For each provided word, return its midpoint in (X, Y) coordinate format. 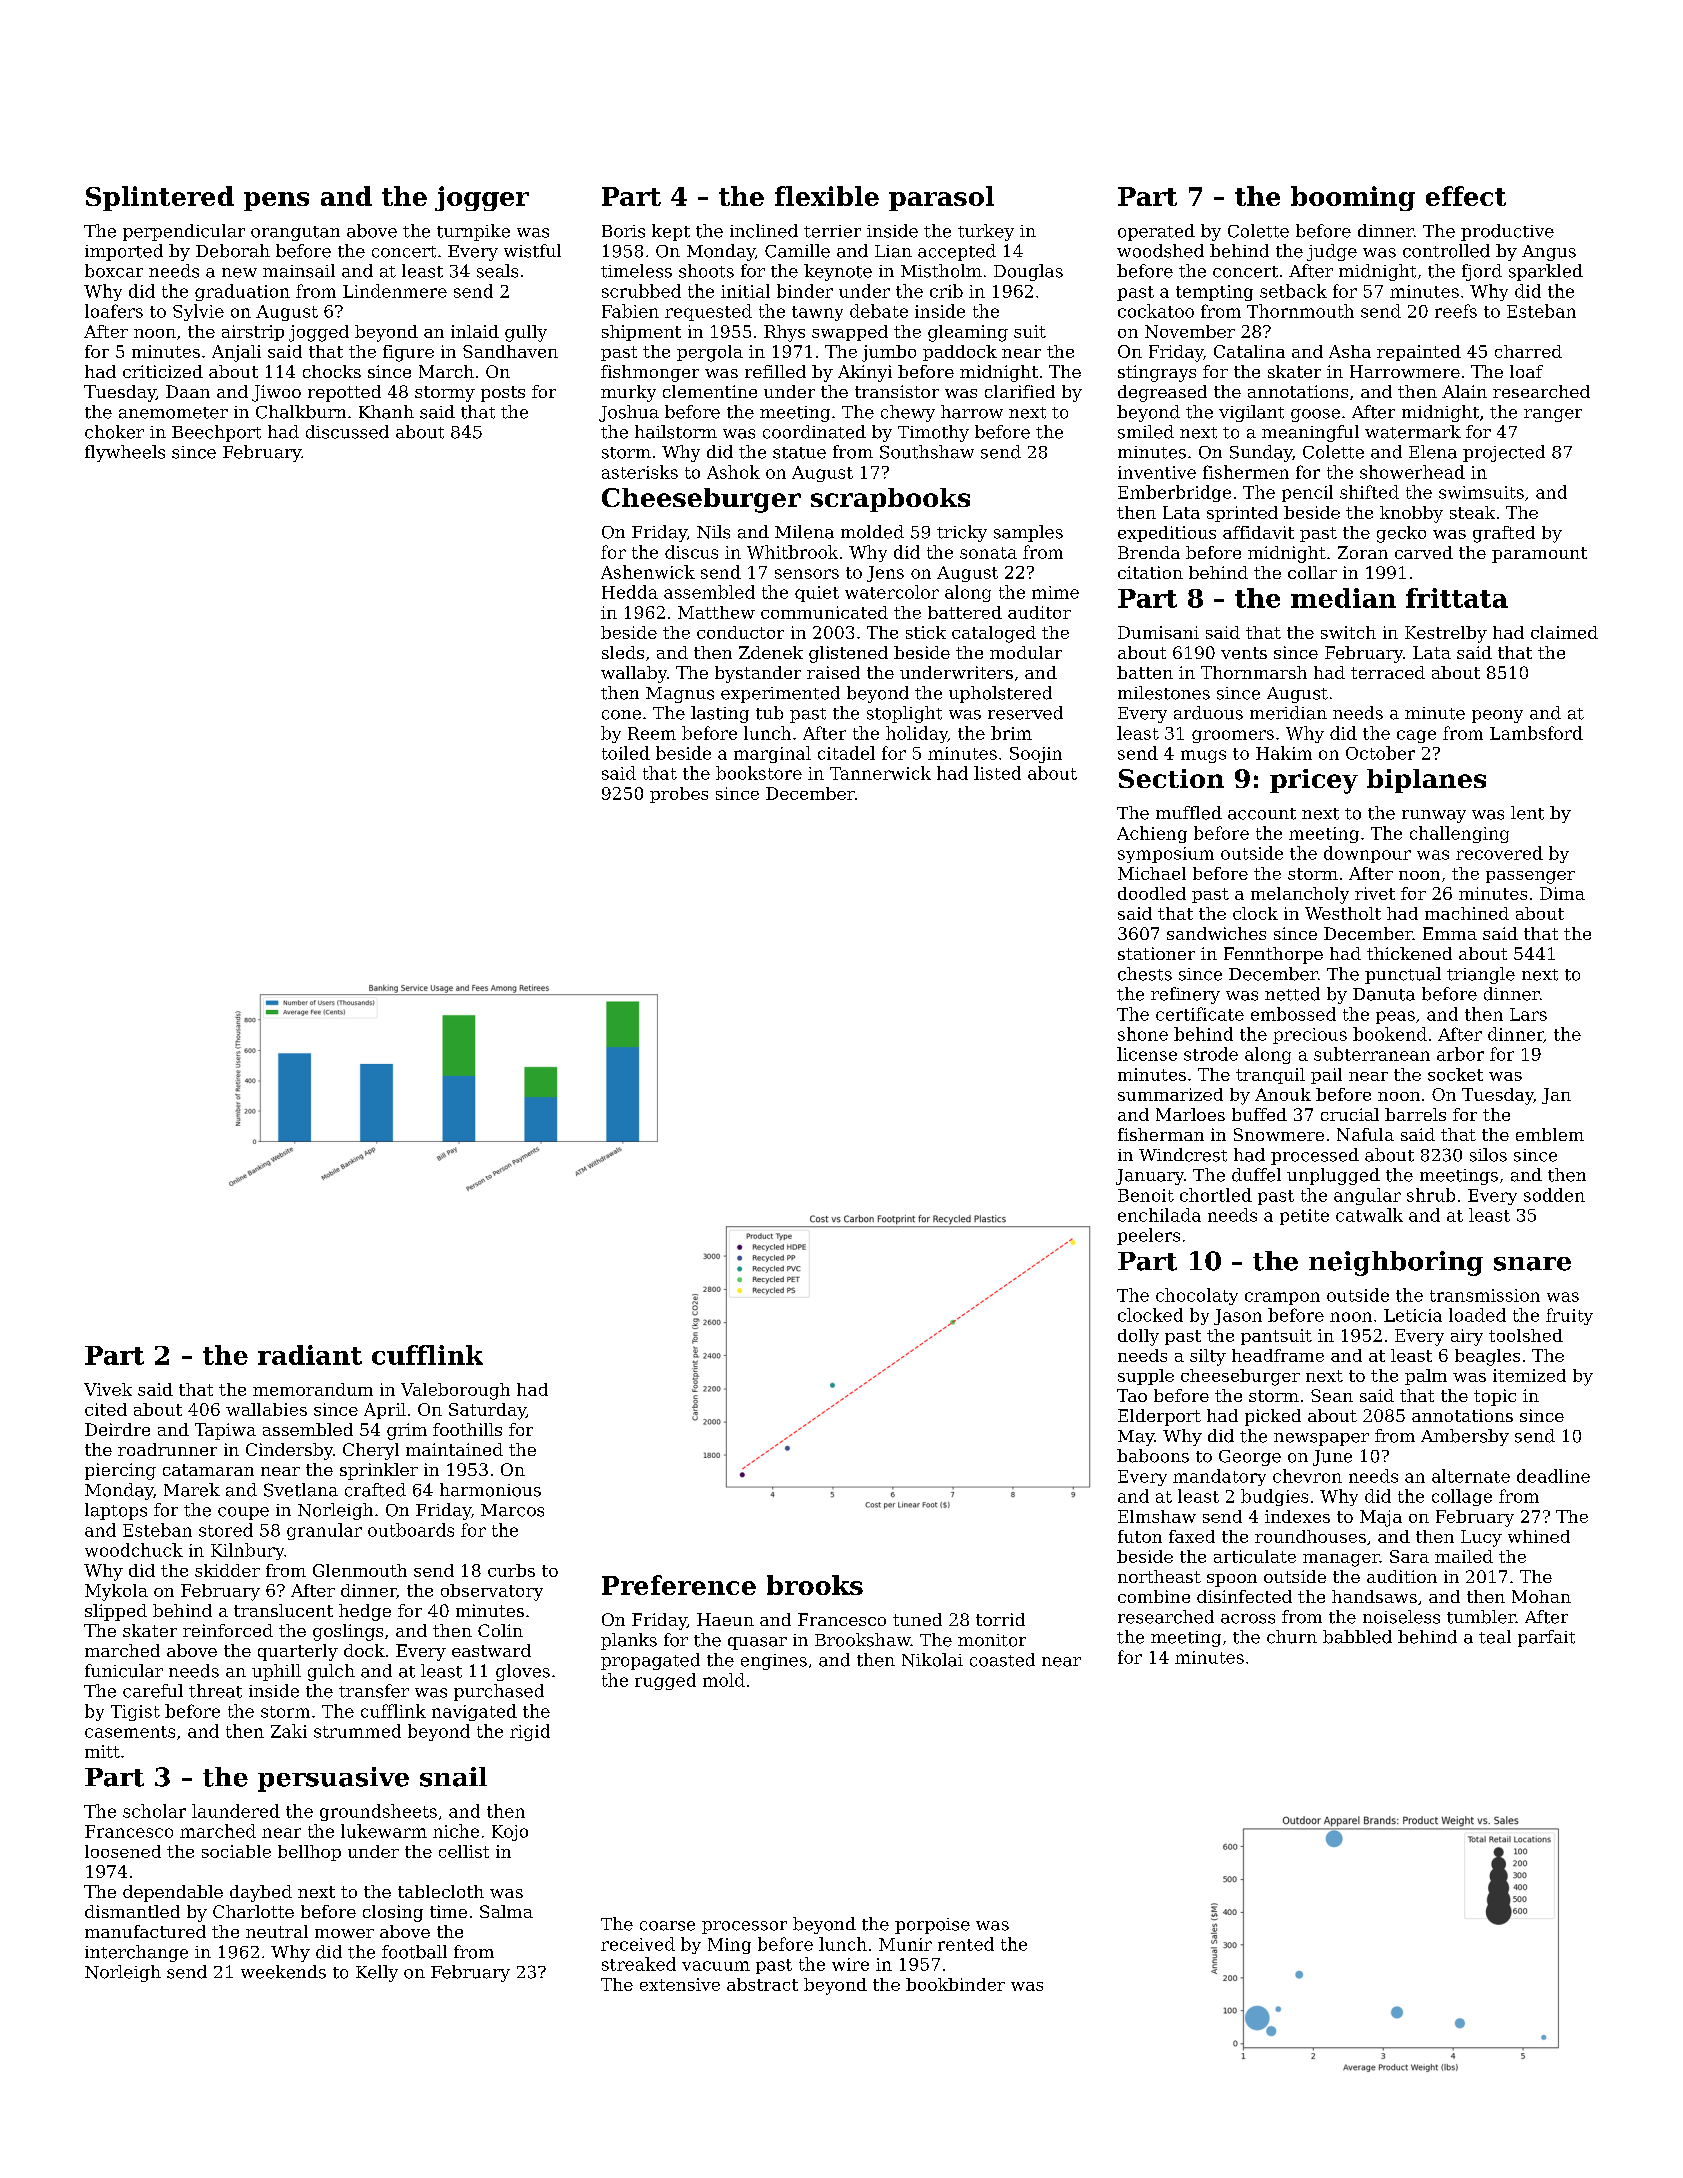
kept (671, 232)
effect (1466, 196)
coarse (667, 1926)
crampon (1282, 1298)
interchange (136, 1953)
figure (408, 353)
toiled (626, 753)
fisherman (1161, 1134)
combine (1154, 1596)
